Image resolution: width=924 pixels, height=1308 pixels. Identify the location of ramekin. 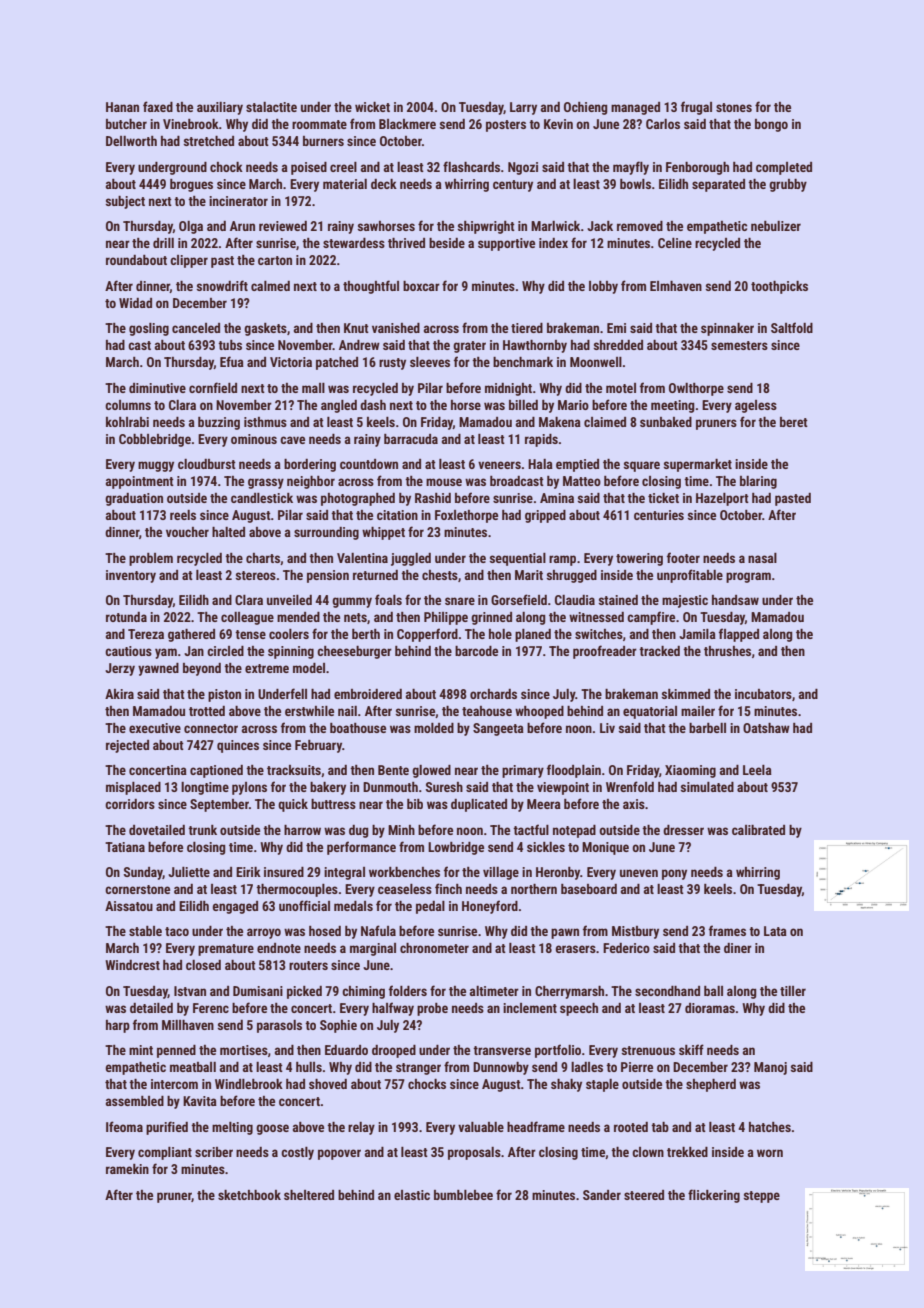
(127, 1169).
